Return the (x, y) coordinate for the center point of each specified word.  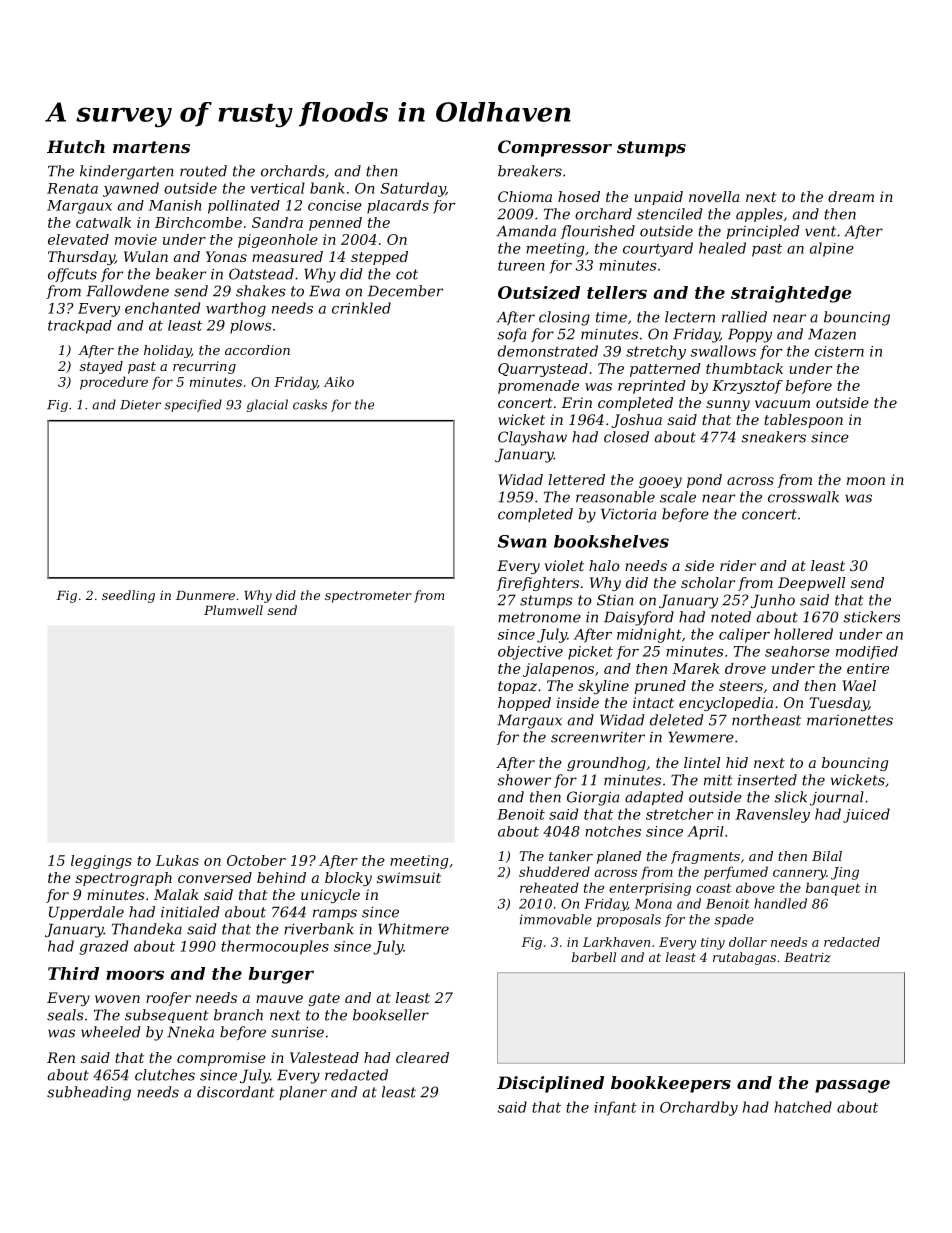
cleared (422, 1057)
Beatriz (807, 957)
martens (151, 147)
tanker (571, 856)
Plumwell (233, 610)
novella (714, 196)
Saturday (413, 189)
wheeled (110, 1032)
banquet (833, 889)
